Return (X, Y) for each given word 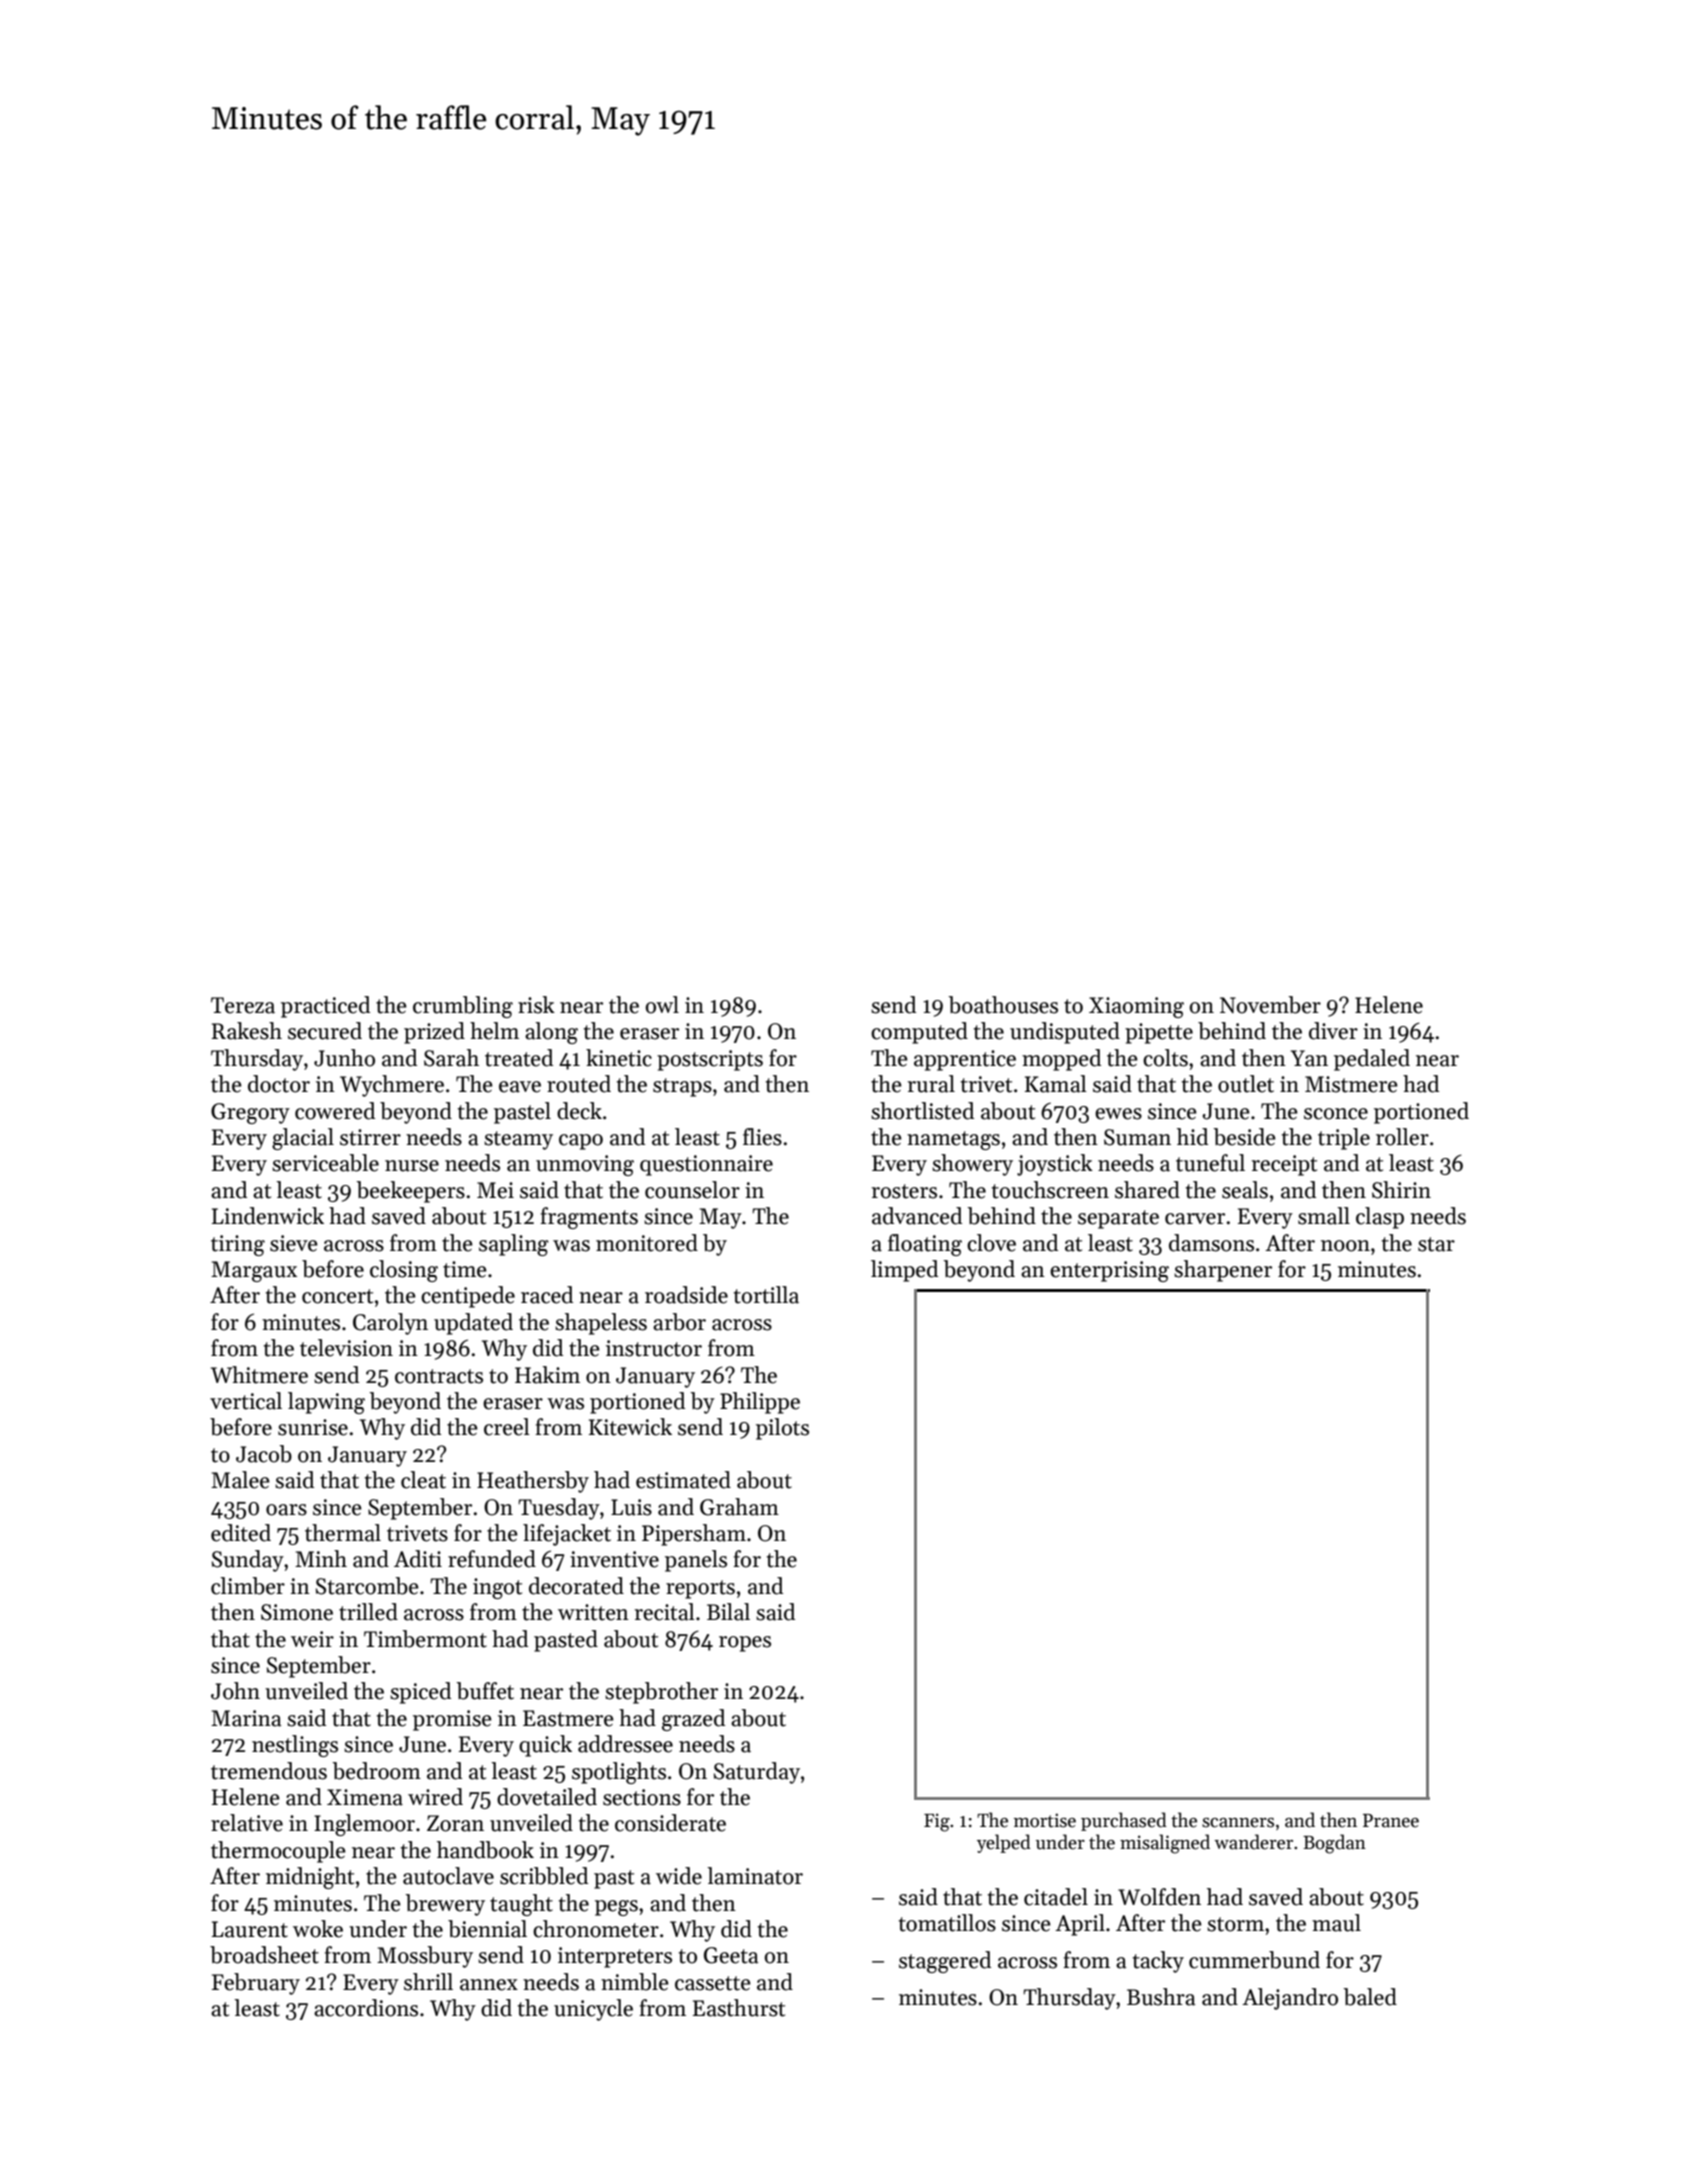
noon (1345, 1246)
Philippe (760, 1403)
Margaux (254, 1271)
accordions (366, 2008)
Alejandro (1290, 1999)
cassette (713, 1983)
